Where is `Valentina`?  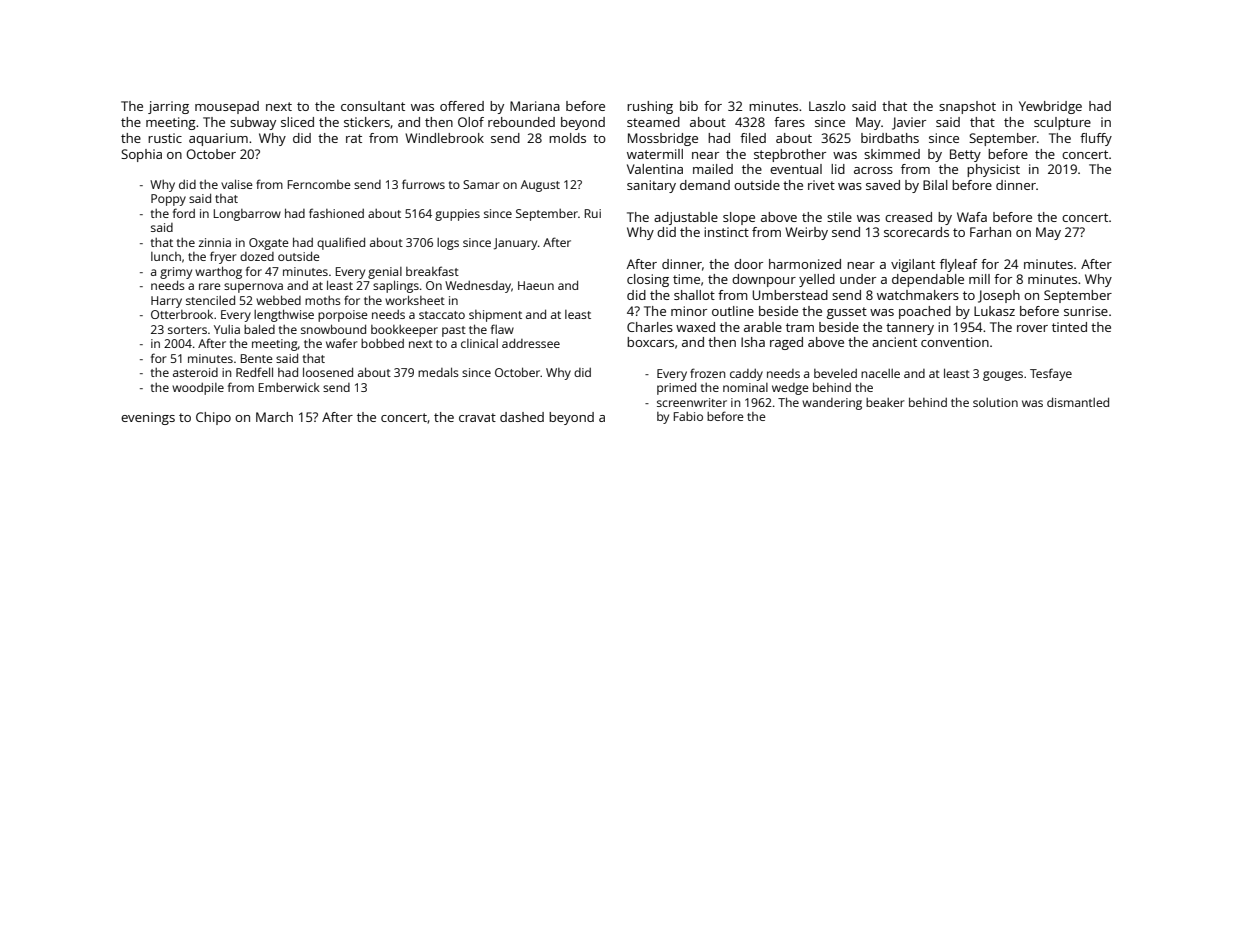 Valentina is located at coordinates (655, 169).
